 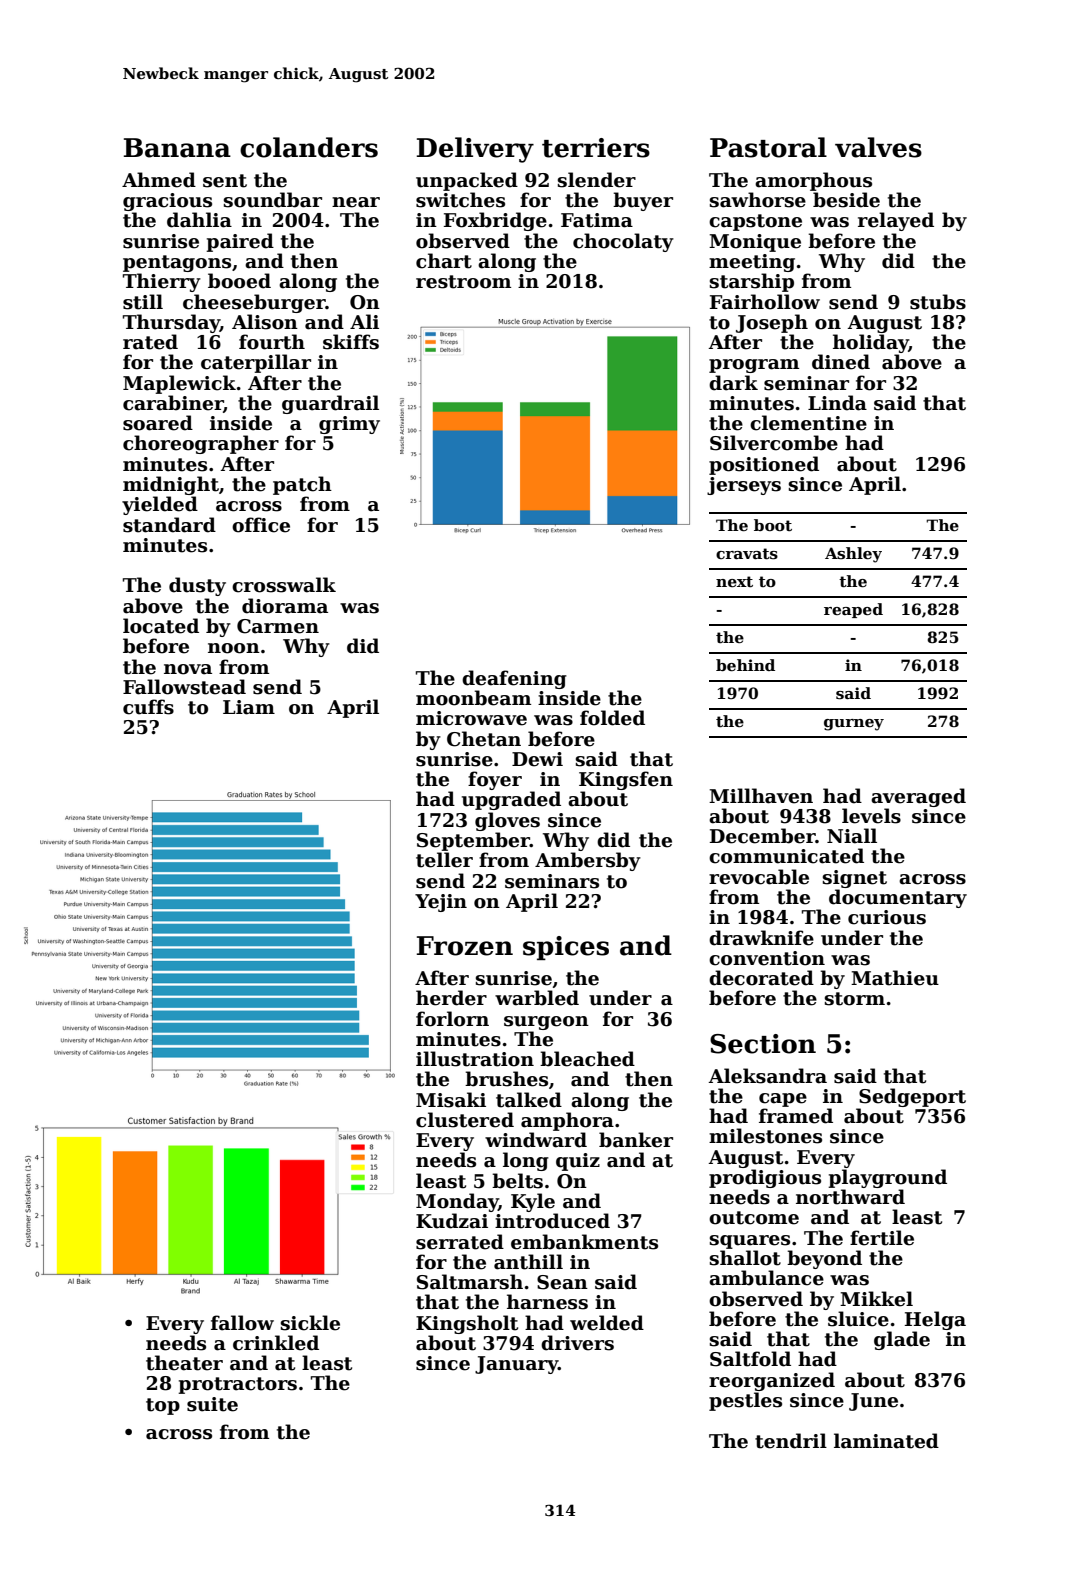 What do you see at coordinates (537, 998) in the screenshot?
I see `warbled` at bounding box center [537, 998].
